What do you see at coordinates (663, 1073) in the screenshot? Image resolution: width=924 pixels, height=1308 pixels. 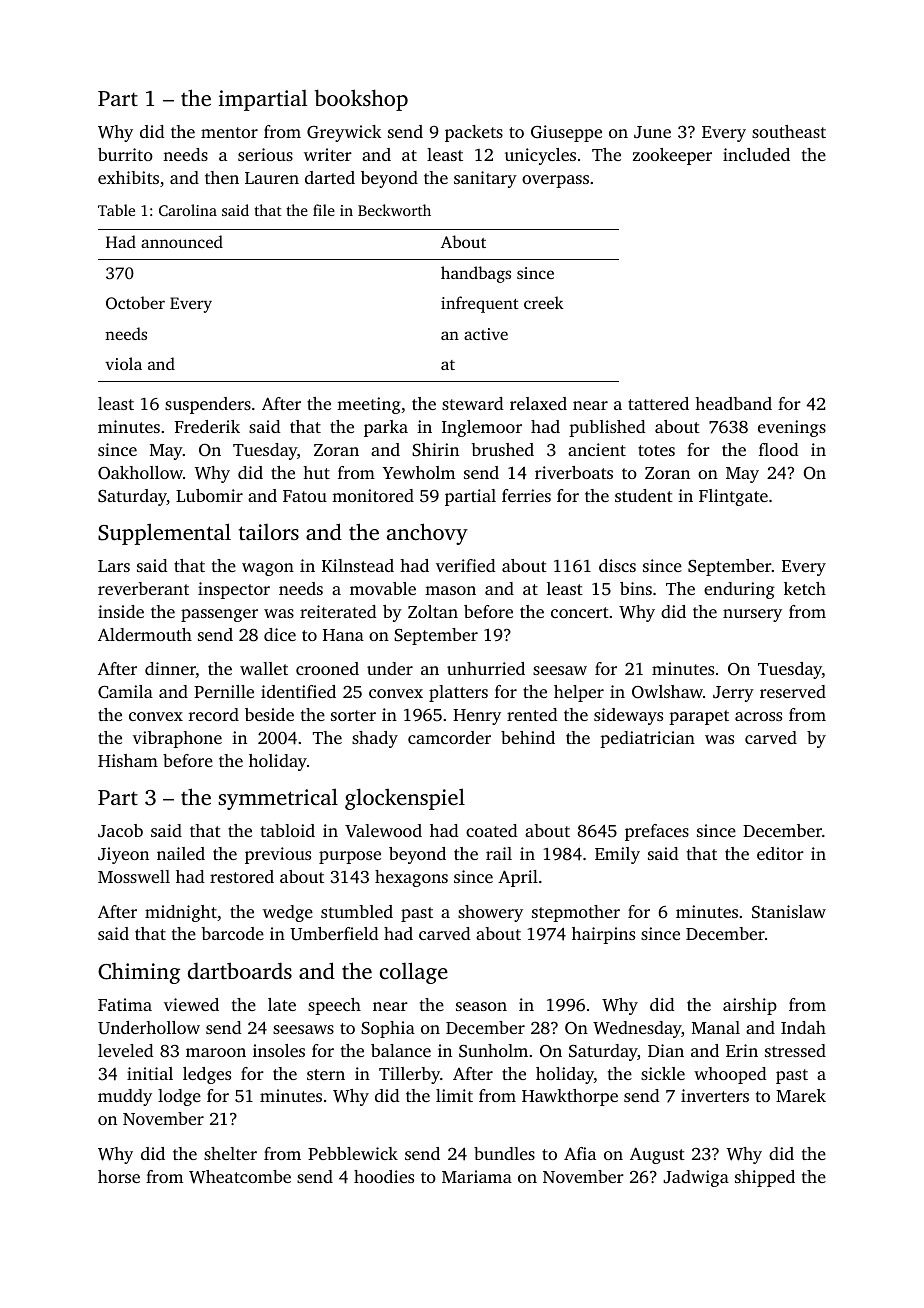 I see `sickle` at bounding box center [663, 1073].
